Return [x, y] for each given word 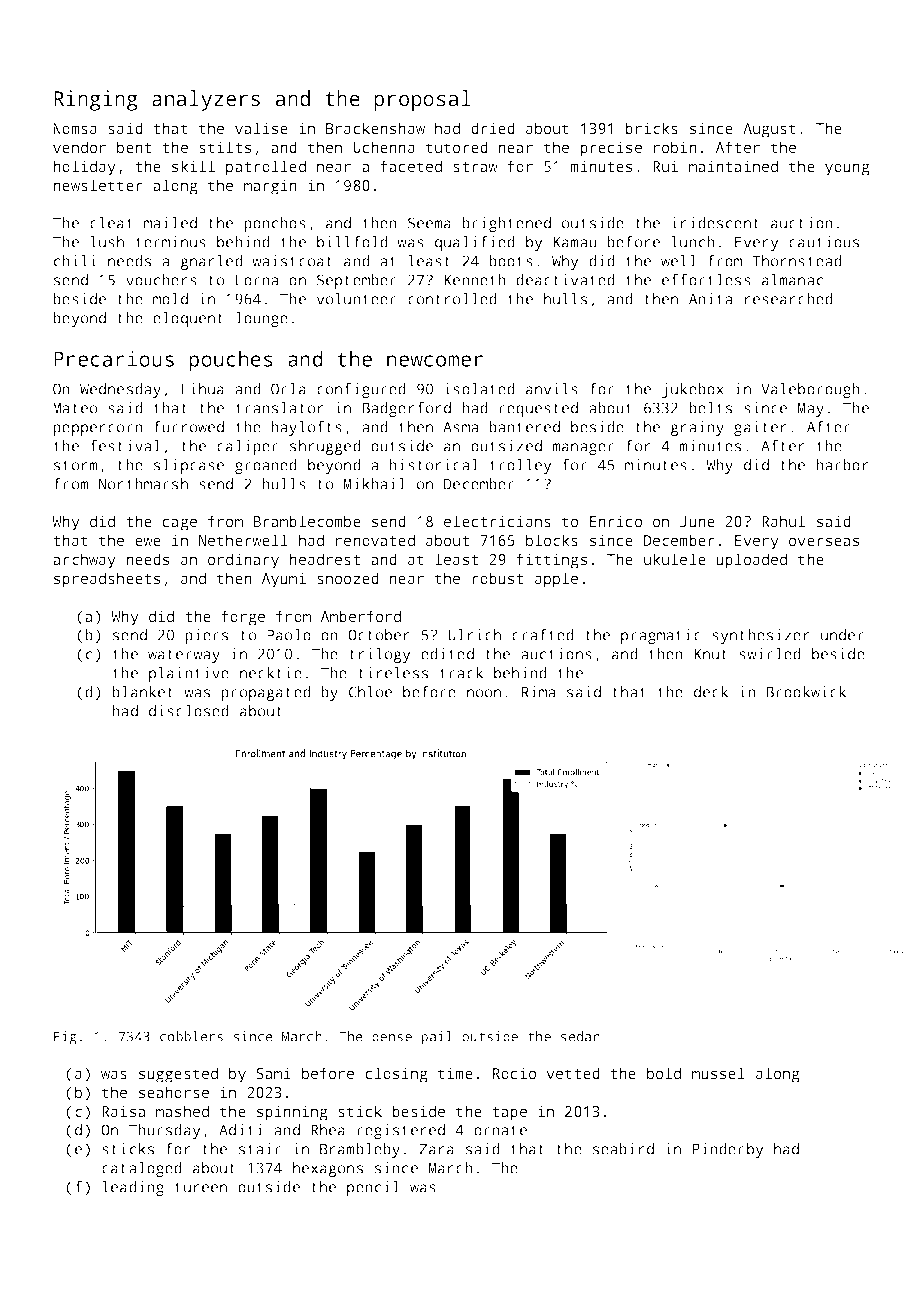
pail [436, 1038]
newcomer [435, 361]
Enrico [616, 521]
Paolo [289, 635]
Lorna [257, 280]
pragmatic [661, 636]
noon [484, 693]
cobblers [191, 1036]
